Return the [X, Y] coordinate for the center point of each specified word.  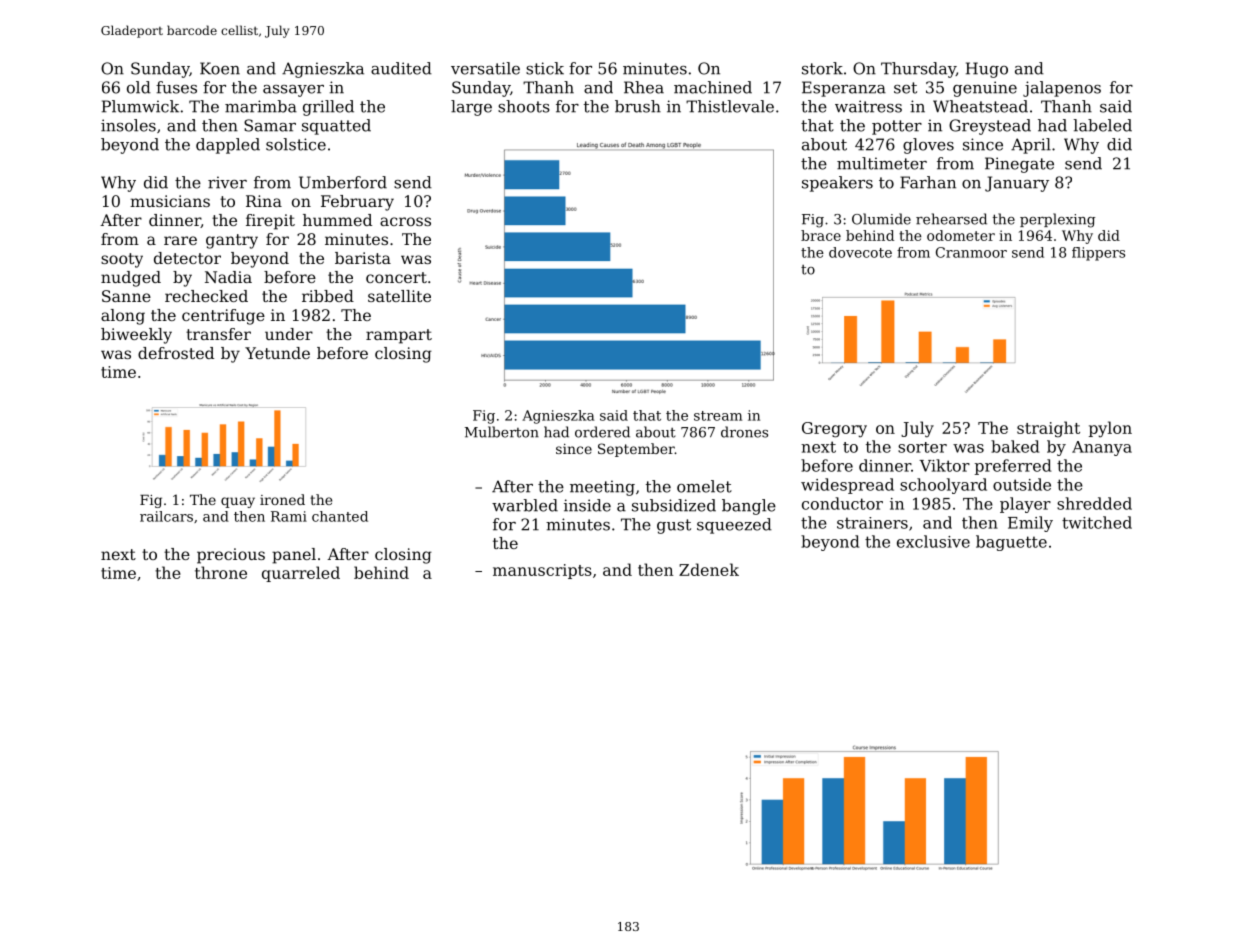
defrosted [176, 353]
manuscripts [542, 571]
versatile [485, 68]
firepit [270, 222]
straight [1048, 429]
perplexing [1057, 220]
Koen [220, 68]
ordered [602, 432]
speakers [837, 184]
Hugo [987, 70]
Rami [289, 516]
